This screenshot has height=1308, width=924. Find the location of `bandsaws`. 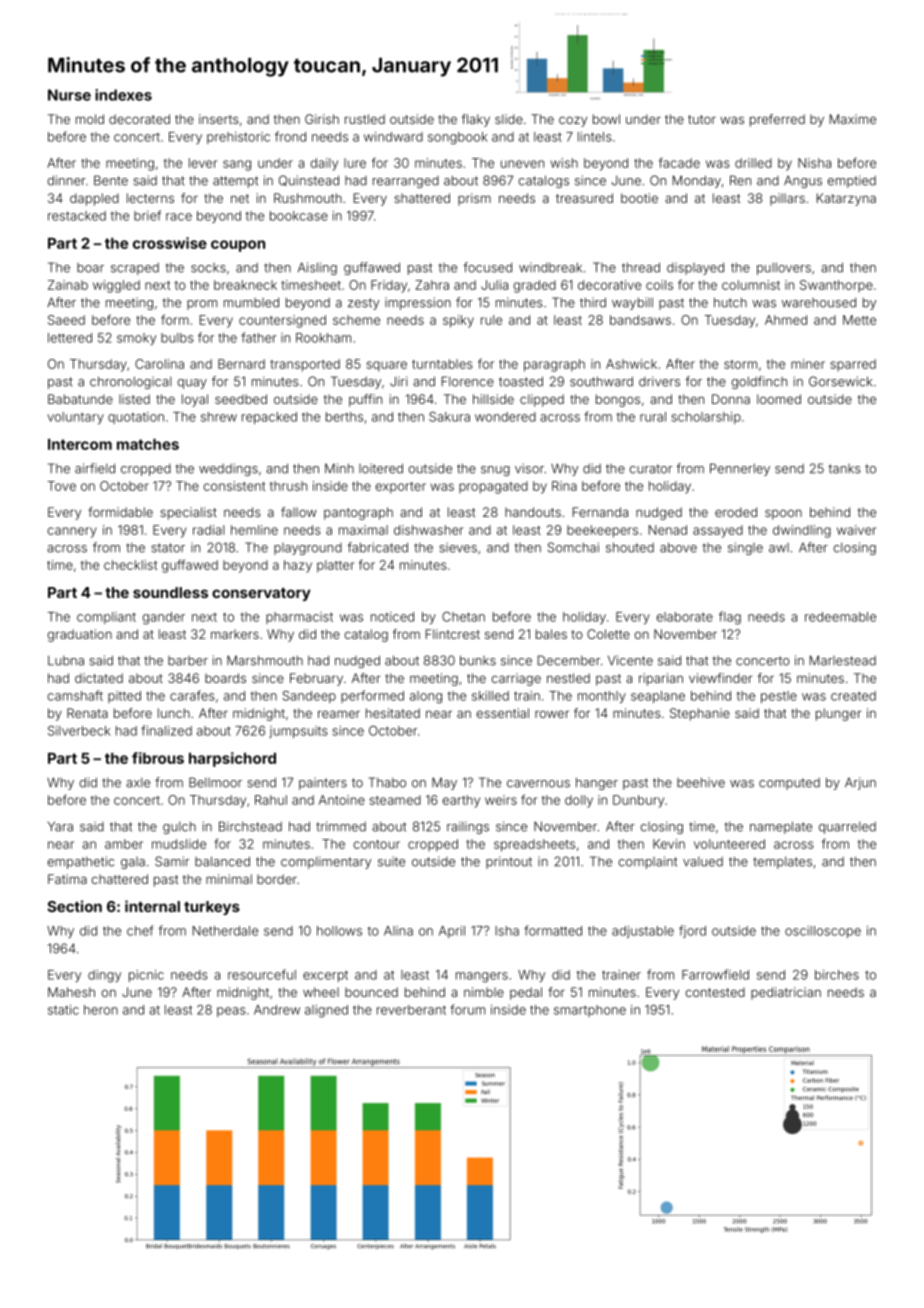

bandsaws is located at coordinates (640, 320).
